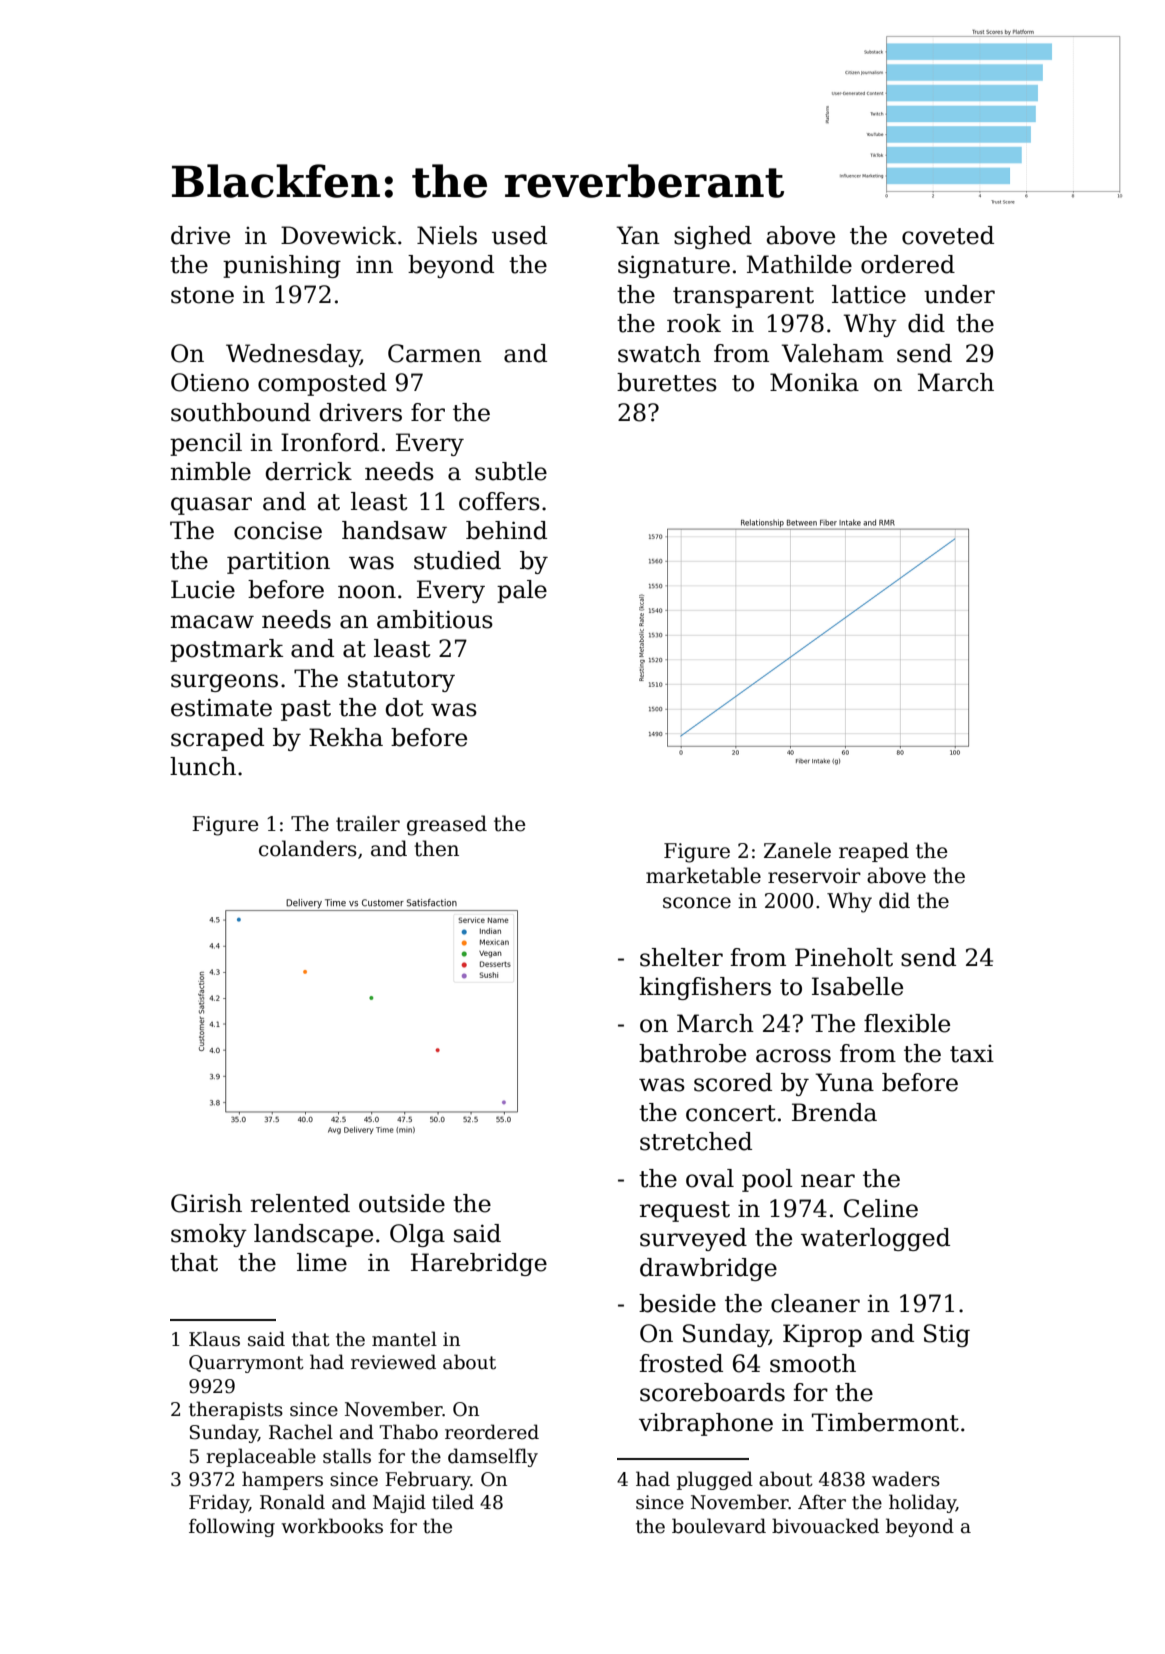 The width and height of the page is (1165, 1654). I want to click on following, so click(232, 1527).
